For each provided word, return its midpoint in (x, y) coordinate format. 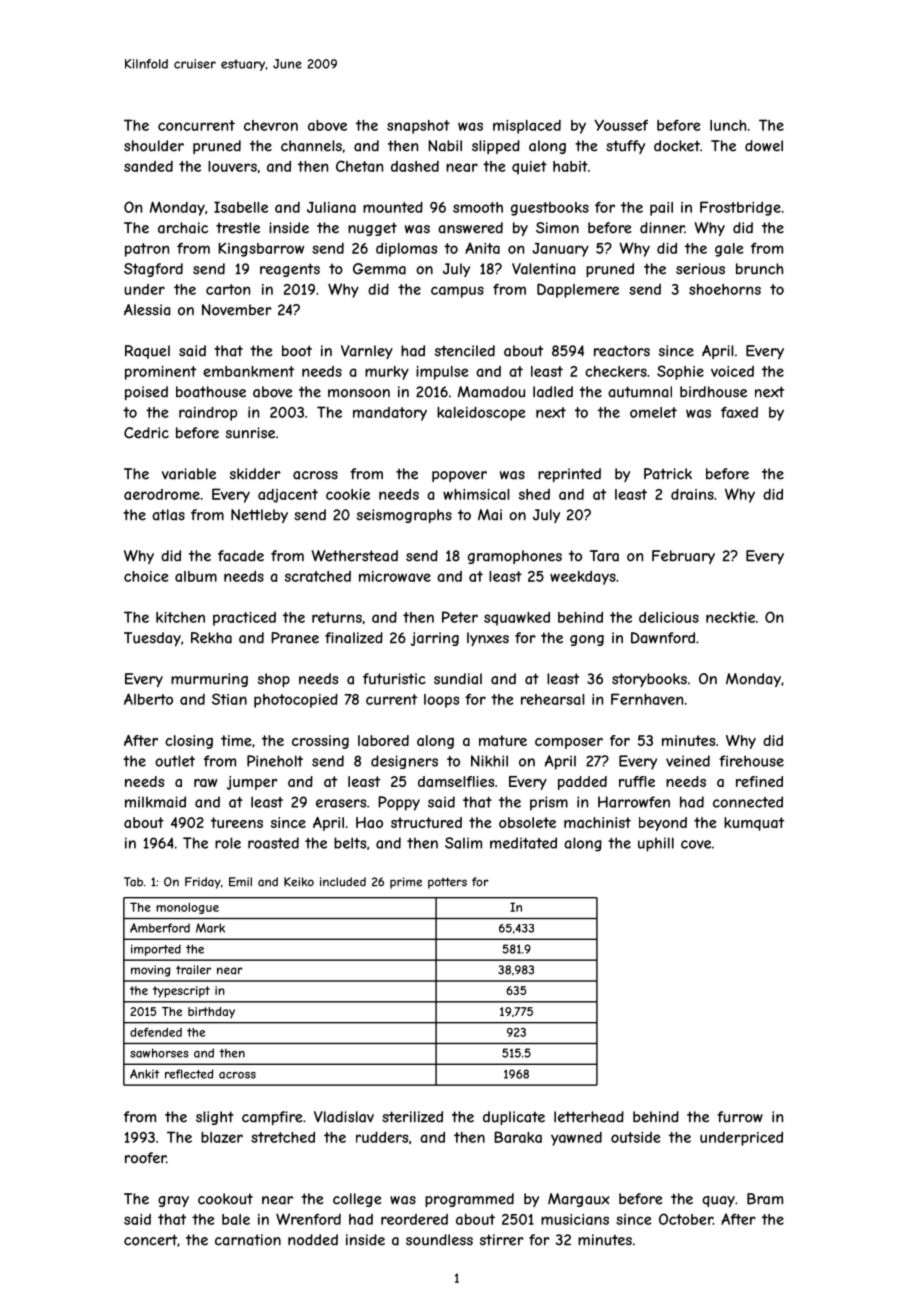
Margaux (579, 1200)
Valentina (543, 269)
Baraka (518, 1137)
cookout (225, 1199)
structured (426, 822)
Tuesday (152, 639)
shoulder (154, 146)
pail (661, 209)
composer (569, 743)
